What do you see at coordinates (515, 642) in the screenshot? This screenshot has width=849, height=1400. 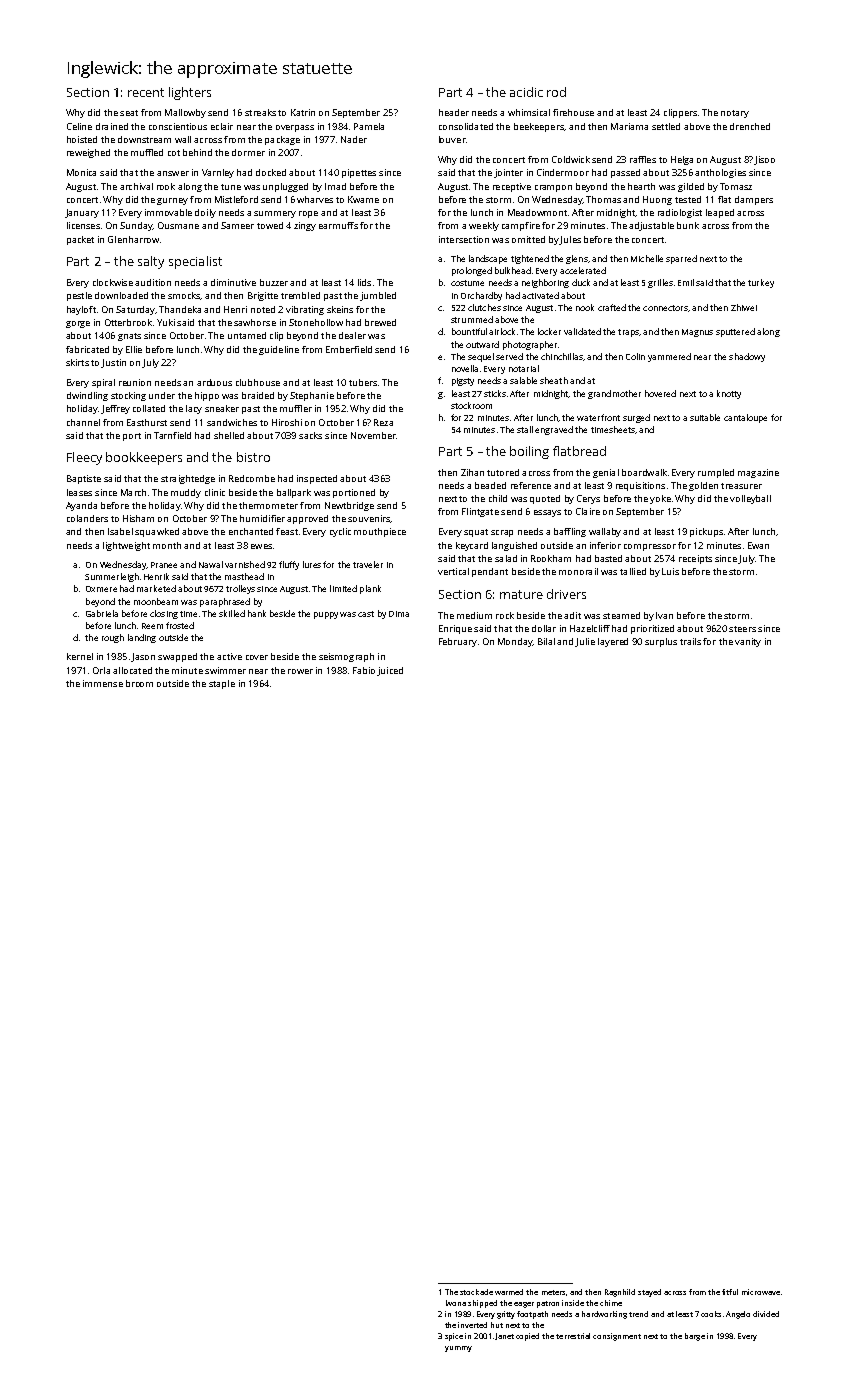 I see `Monday` at bounding box center [515, 642].
